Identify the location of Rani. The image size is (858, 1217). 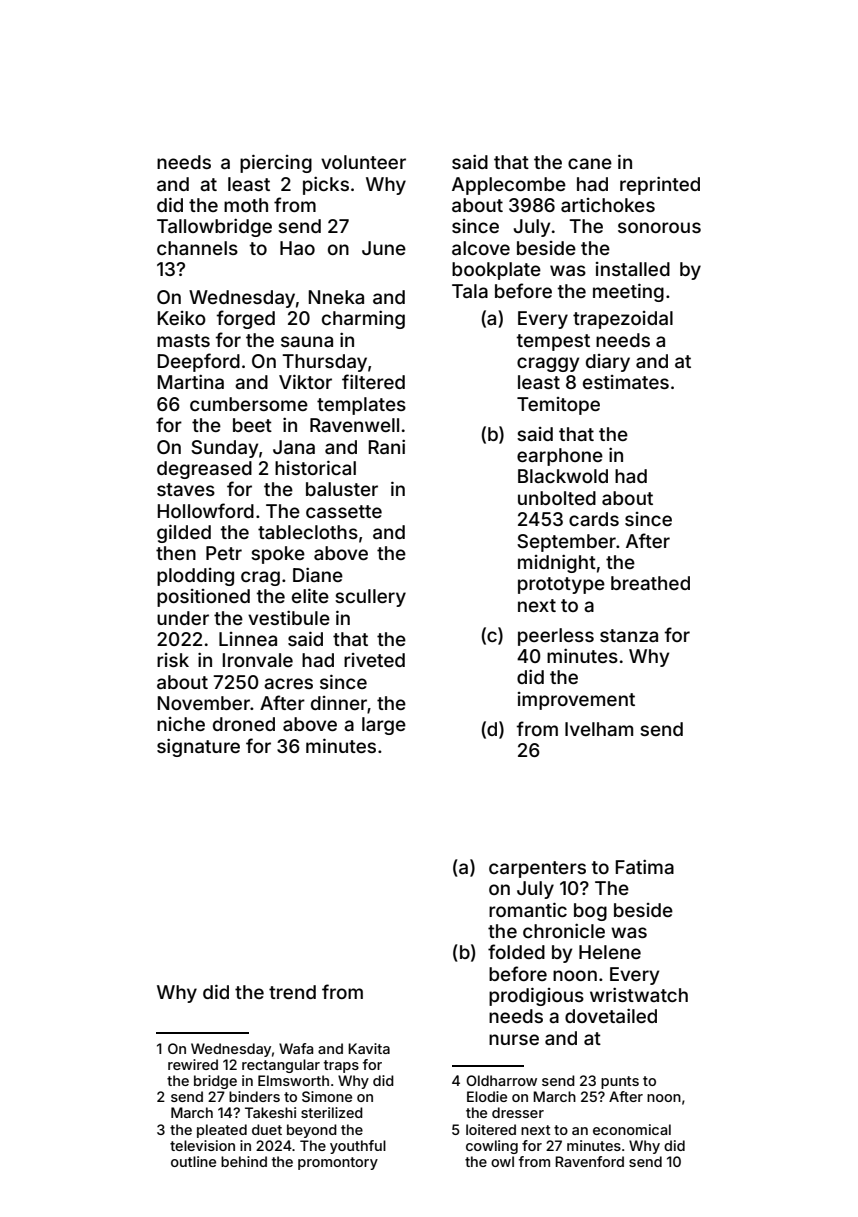
(387, 447).
